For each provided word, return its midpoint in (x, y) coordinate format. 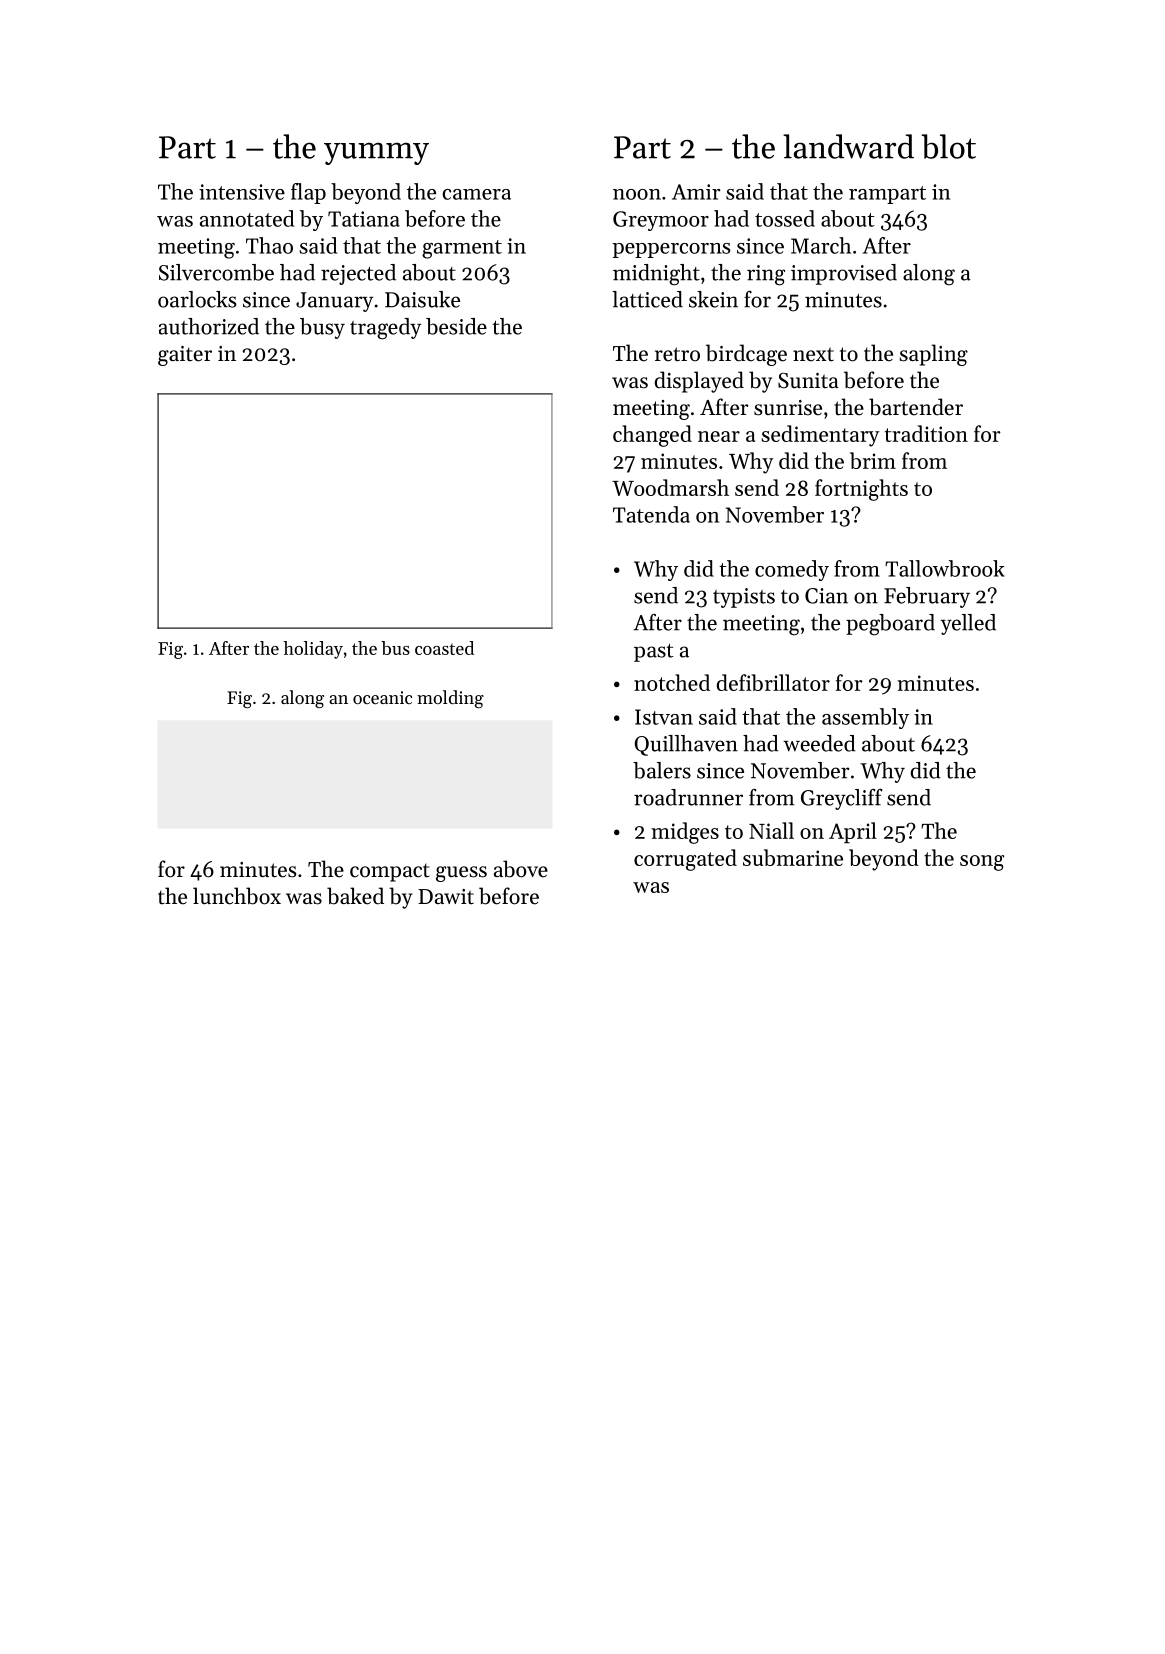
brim (873, 460)
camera (476, 194)
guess (461, 874)
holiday (313, 650)
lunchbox (237, 896)
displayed (699, 382)
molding (450, 699)
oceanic (382, 697)
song (982, 863)
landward (848, 146)
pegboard (890, 625)
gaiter (185, 356)
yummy (376, 153)
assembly (865, 718)
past (653, 653)
